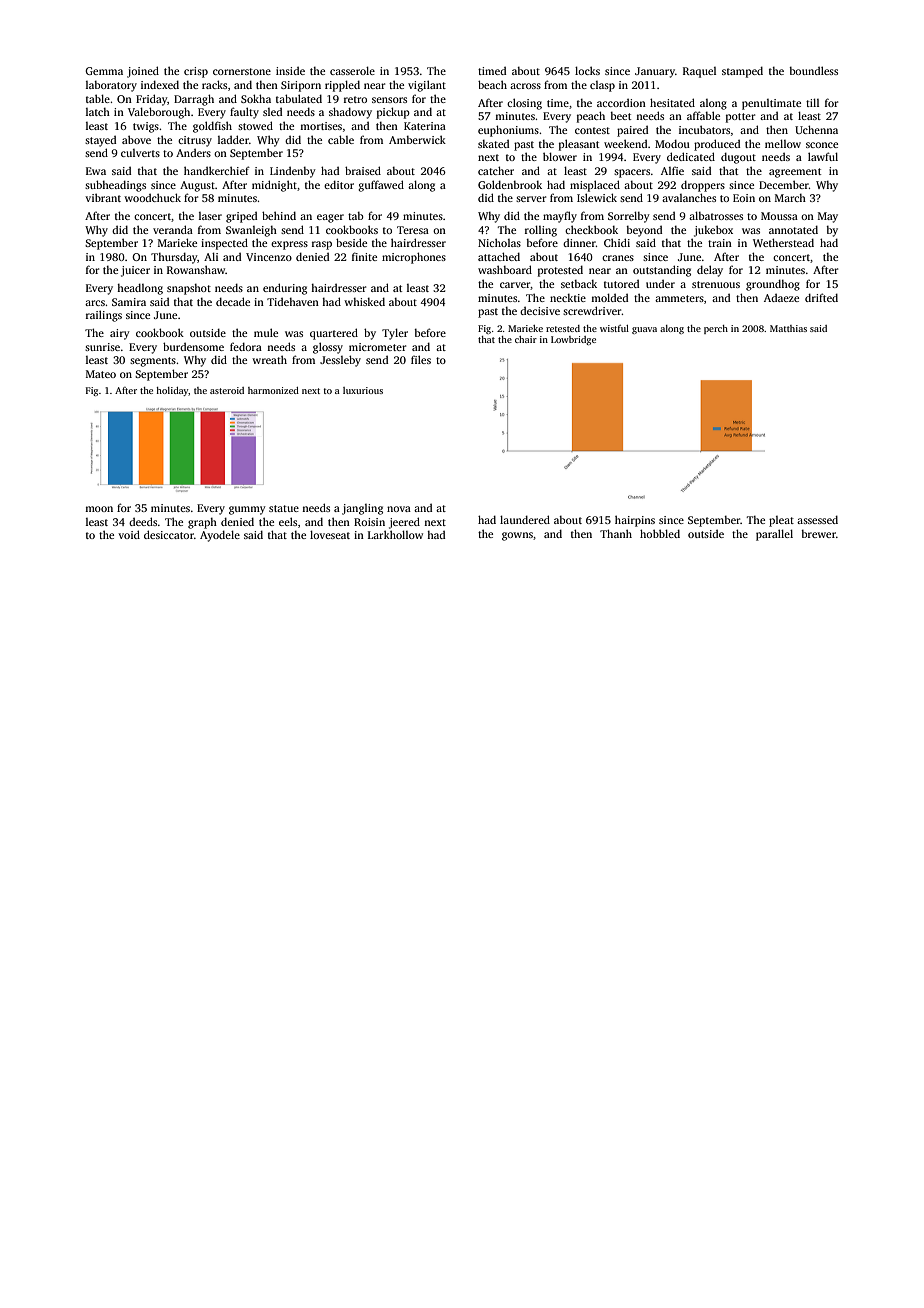 The width and height of the image is (924, 1308). Describe the element at coordinates (526, 339) in the image. I see `chair` at that location.
